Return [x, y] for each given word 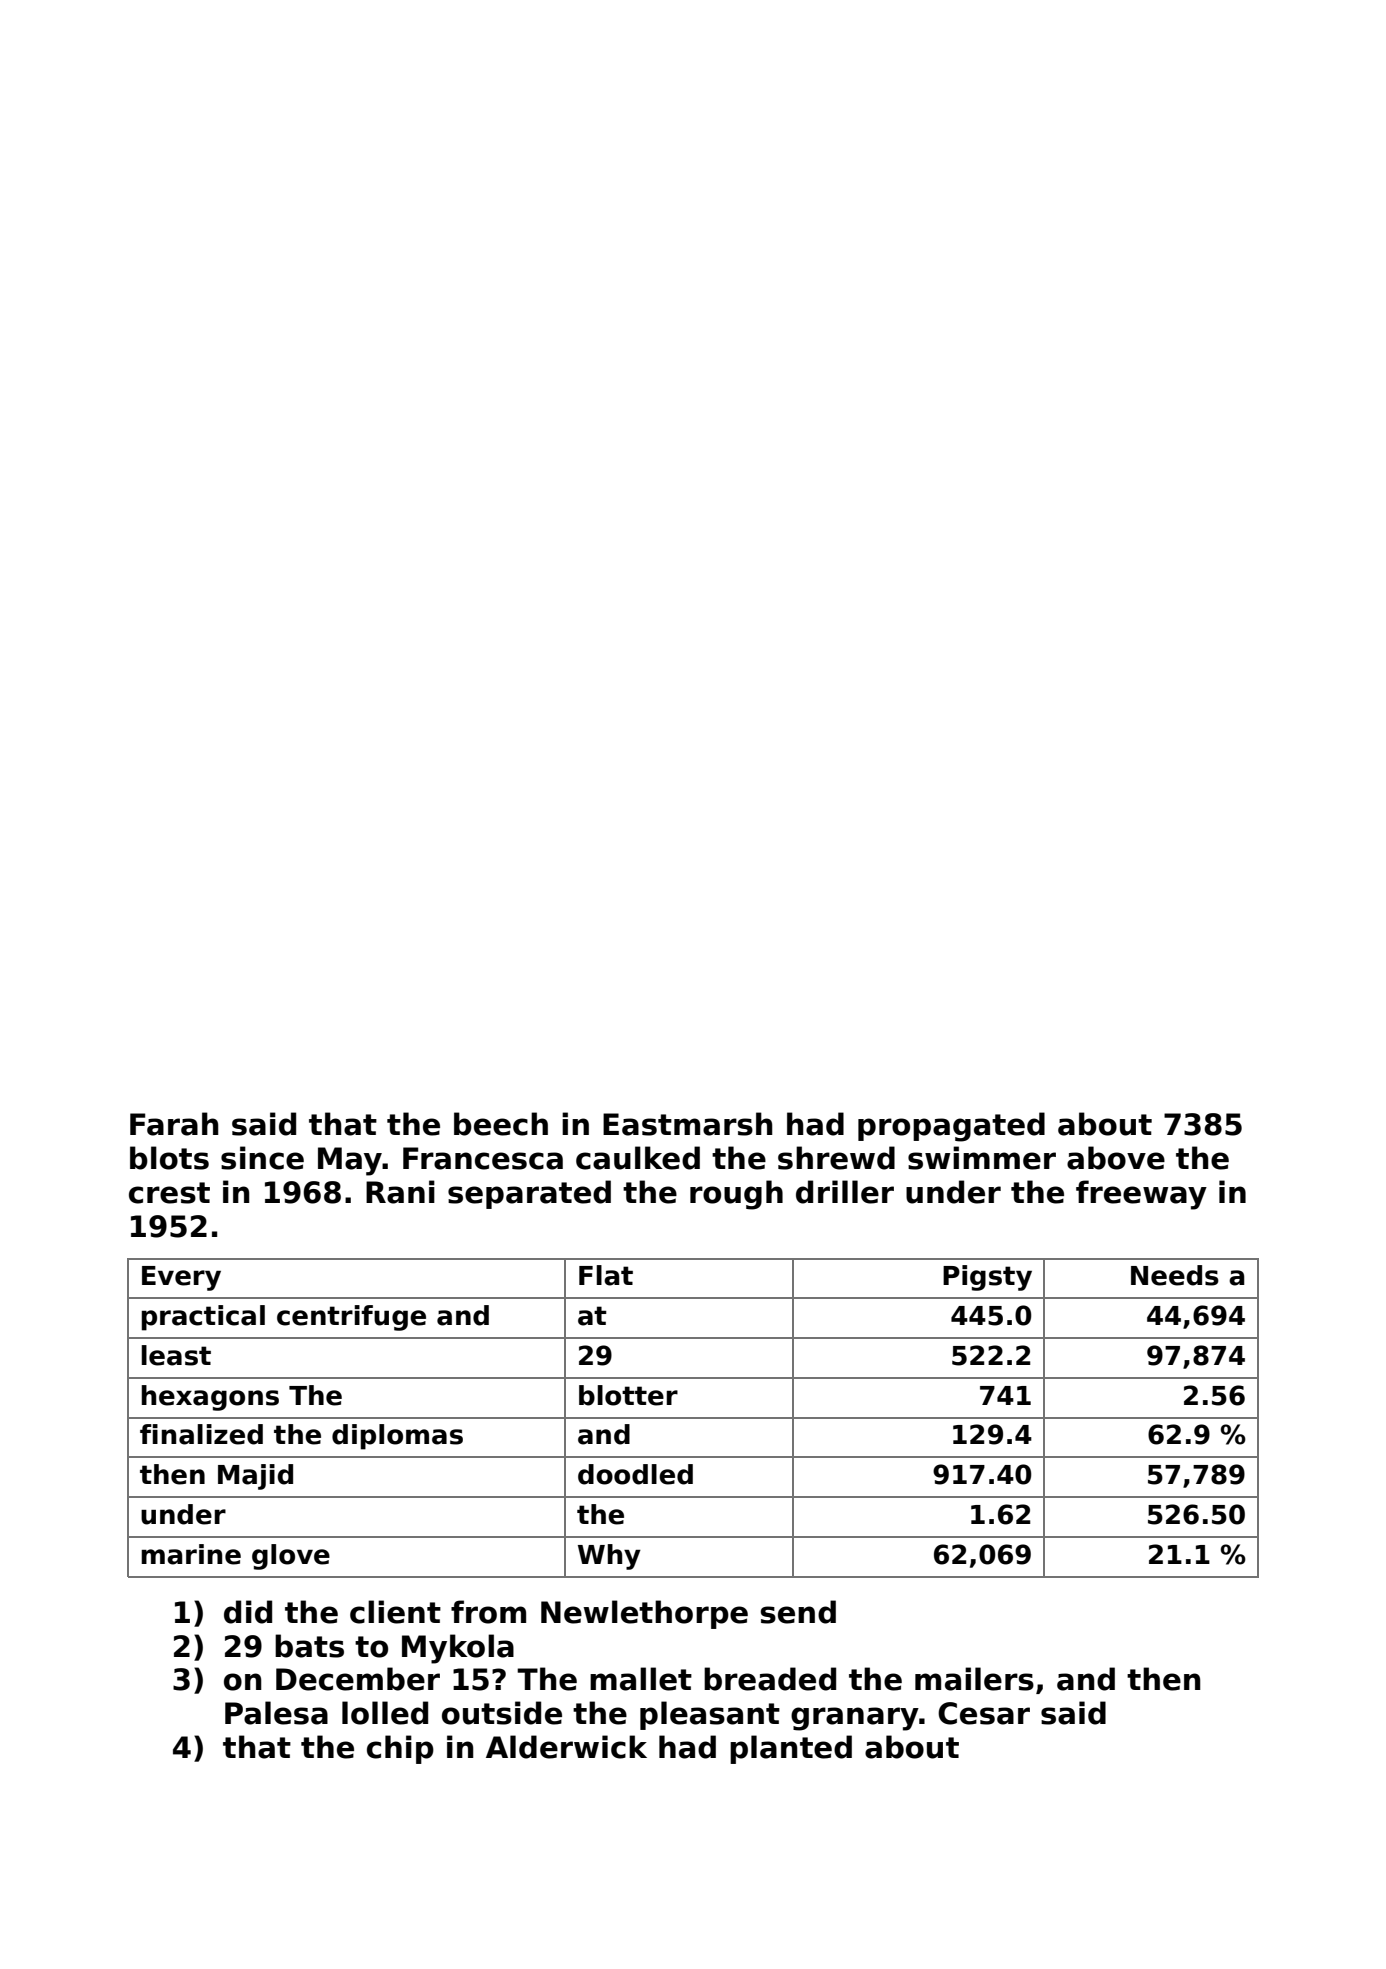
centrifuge [351, 1318]
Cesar [984, 1713]
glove [291, 1557]
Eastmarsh [688, 1124]
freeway [1141, 1195]
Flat [606, 1275]
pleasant [710, 1715]
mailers [974, 1679]
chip [400, 1749]
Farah [174, 1124]
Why [609, 1557]
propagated [951, 1127]
